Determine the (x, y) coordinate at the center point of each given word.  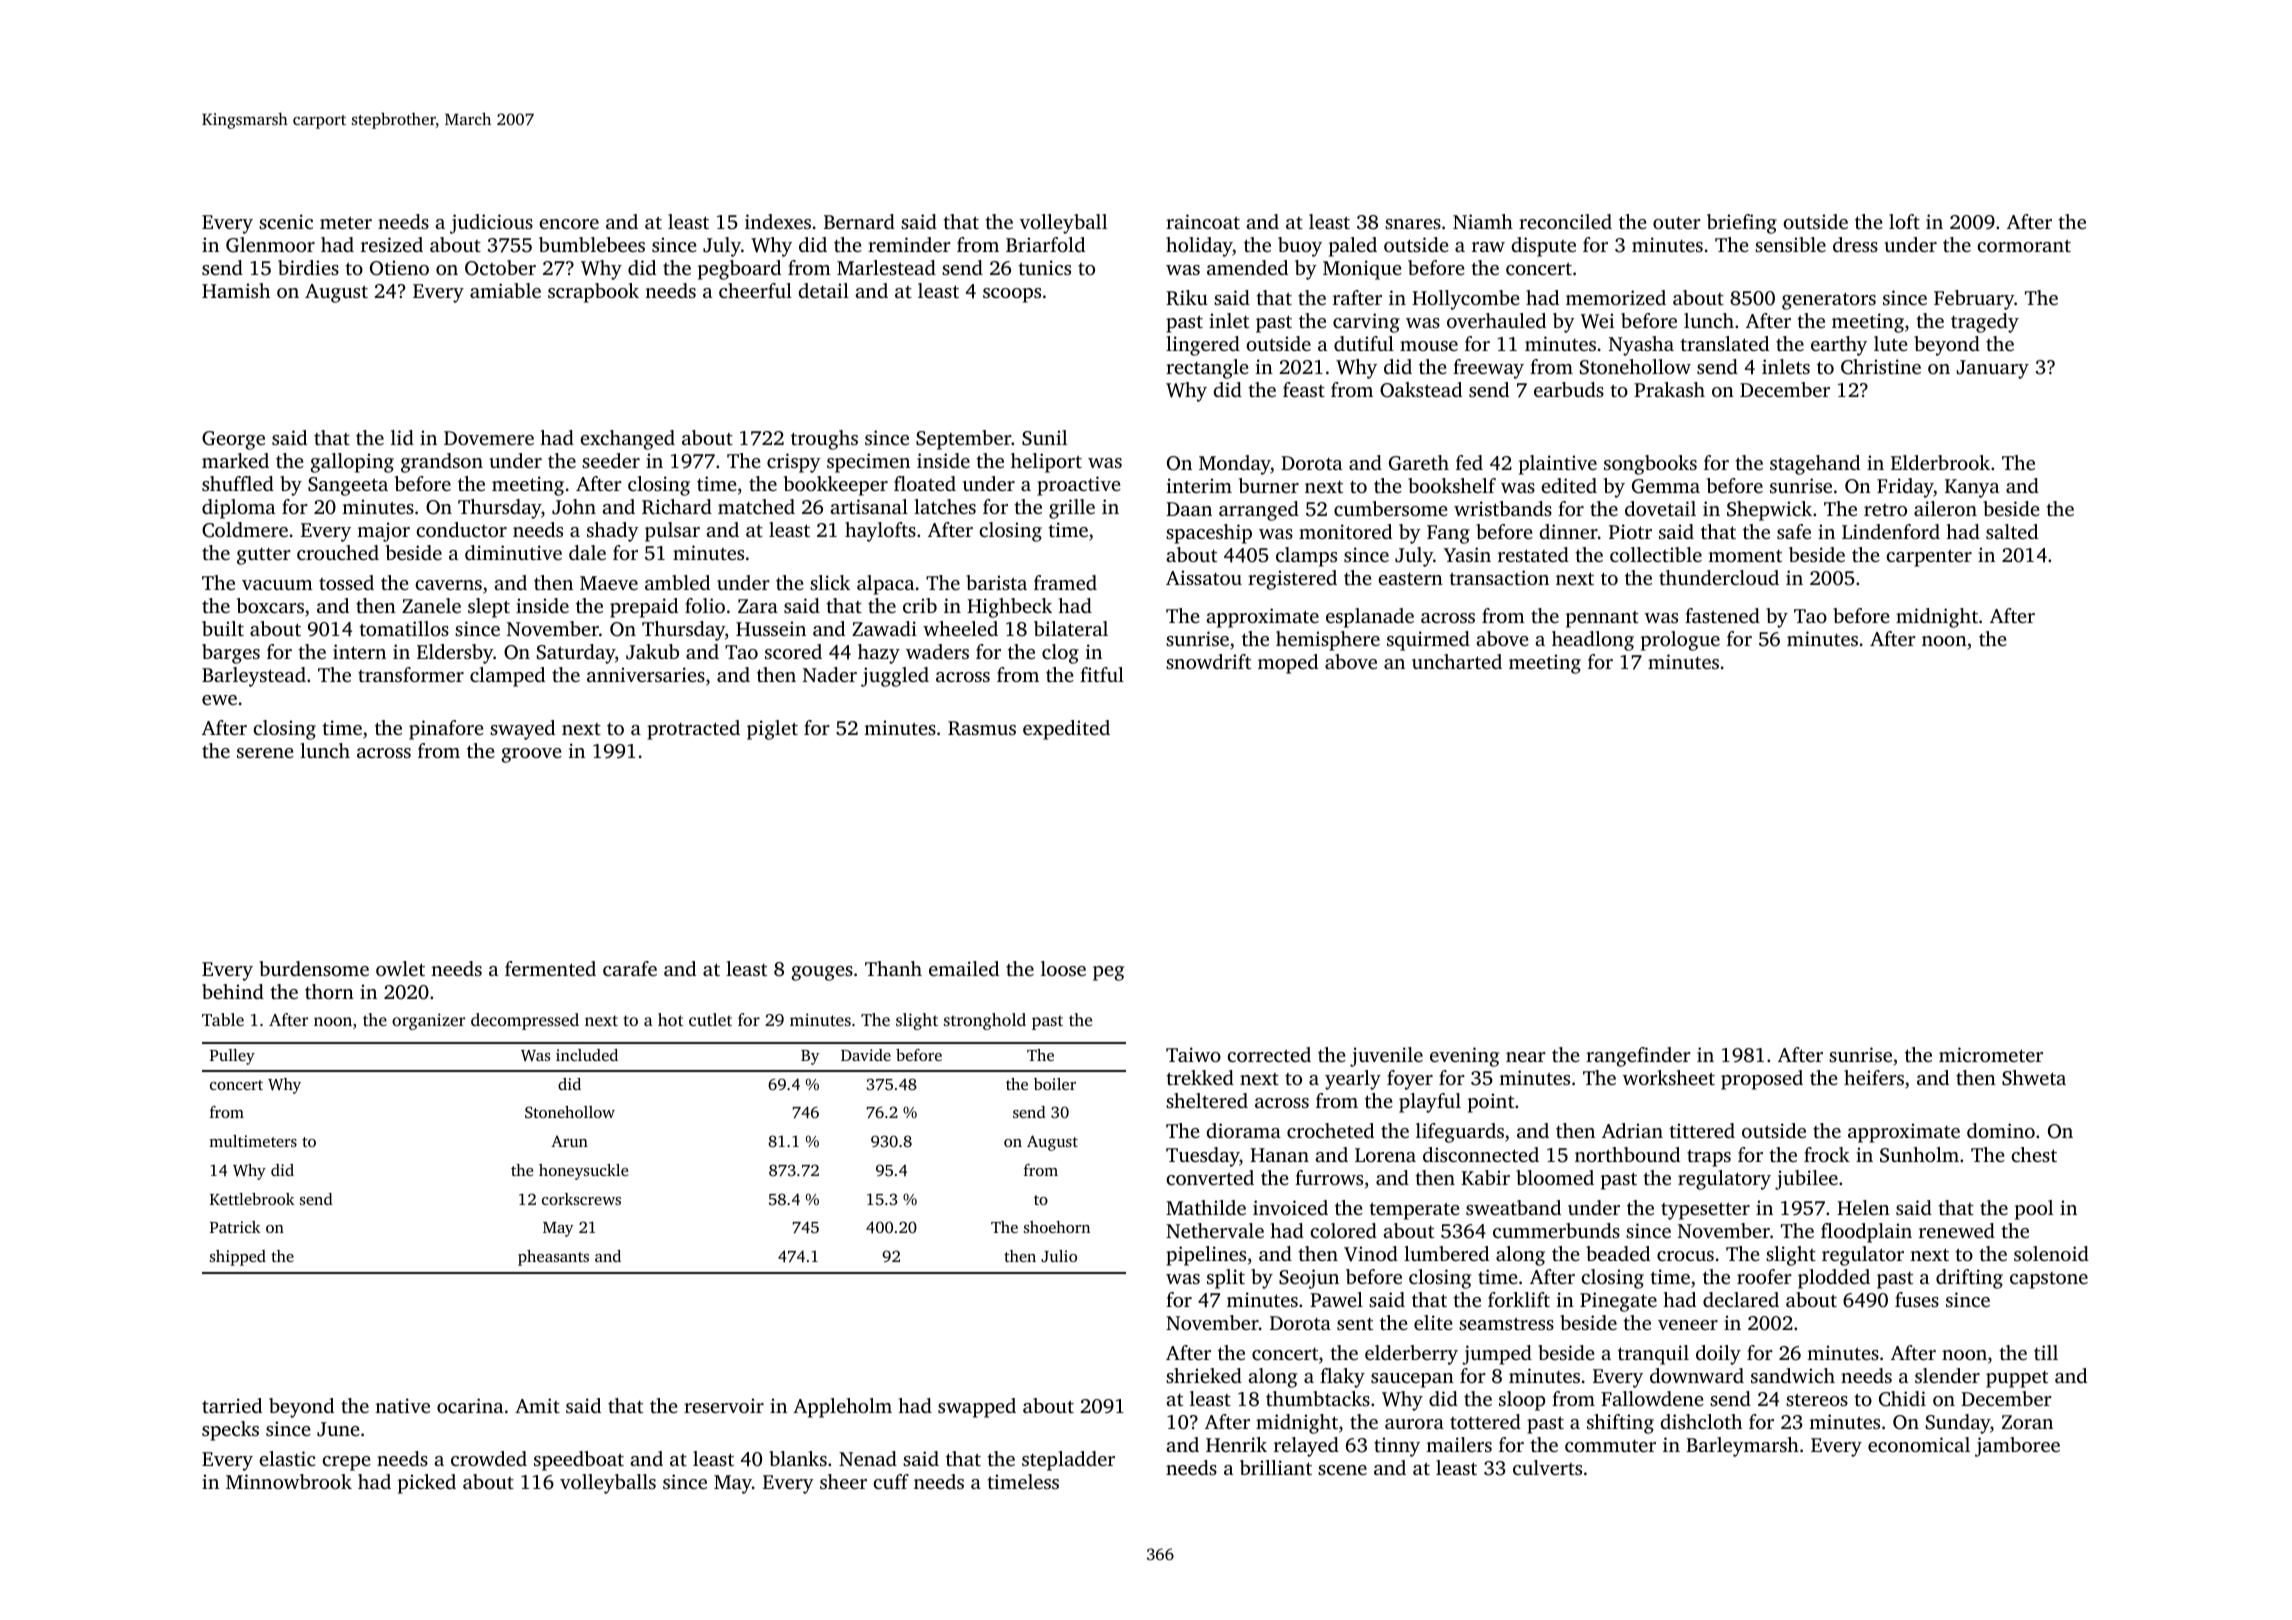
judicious (491, 224)
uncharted (1457, 661)
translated (1724, 343)
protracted (693, 730)
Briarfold (1045, 244)
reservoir (724, 1405)
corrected (1269, 1054)
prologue (1680, 641)
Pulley (232, 1057)
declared (1741, 1299)
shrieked (1204, 1375)
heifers (1874, 1077)
